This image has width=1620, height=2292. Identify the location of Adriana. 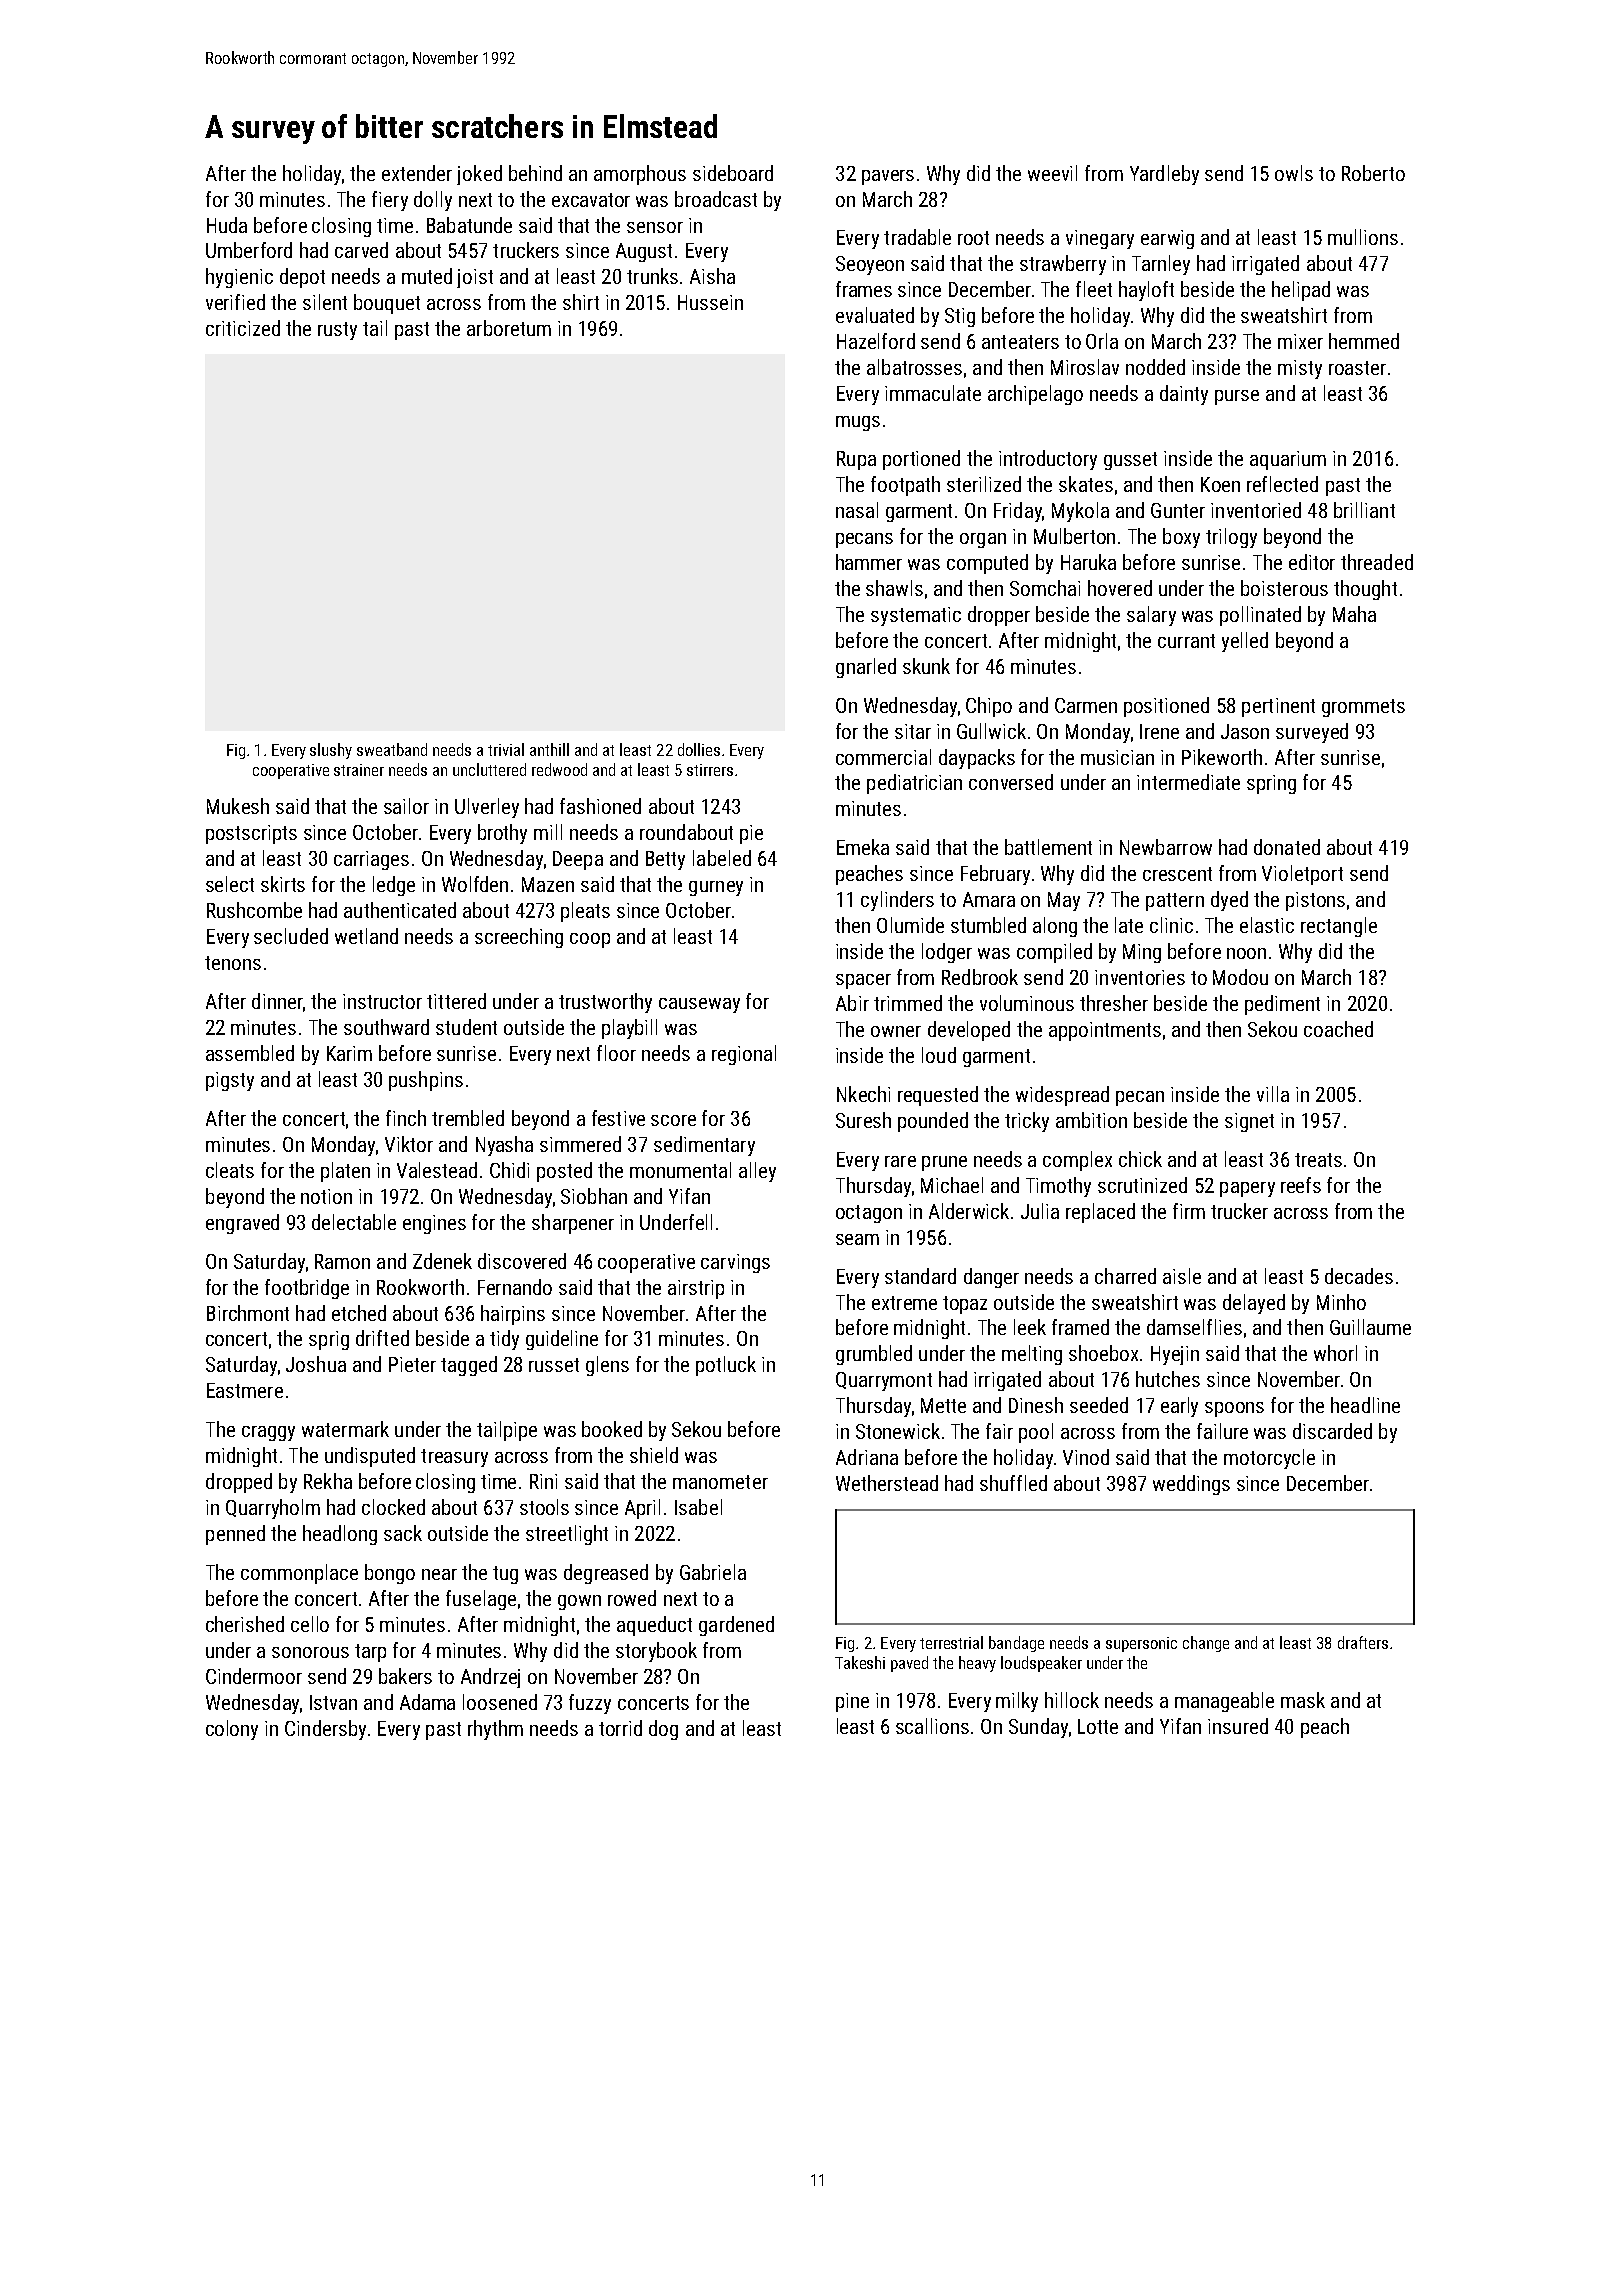
(867, 1457).
